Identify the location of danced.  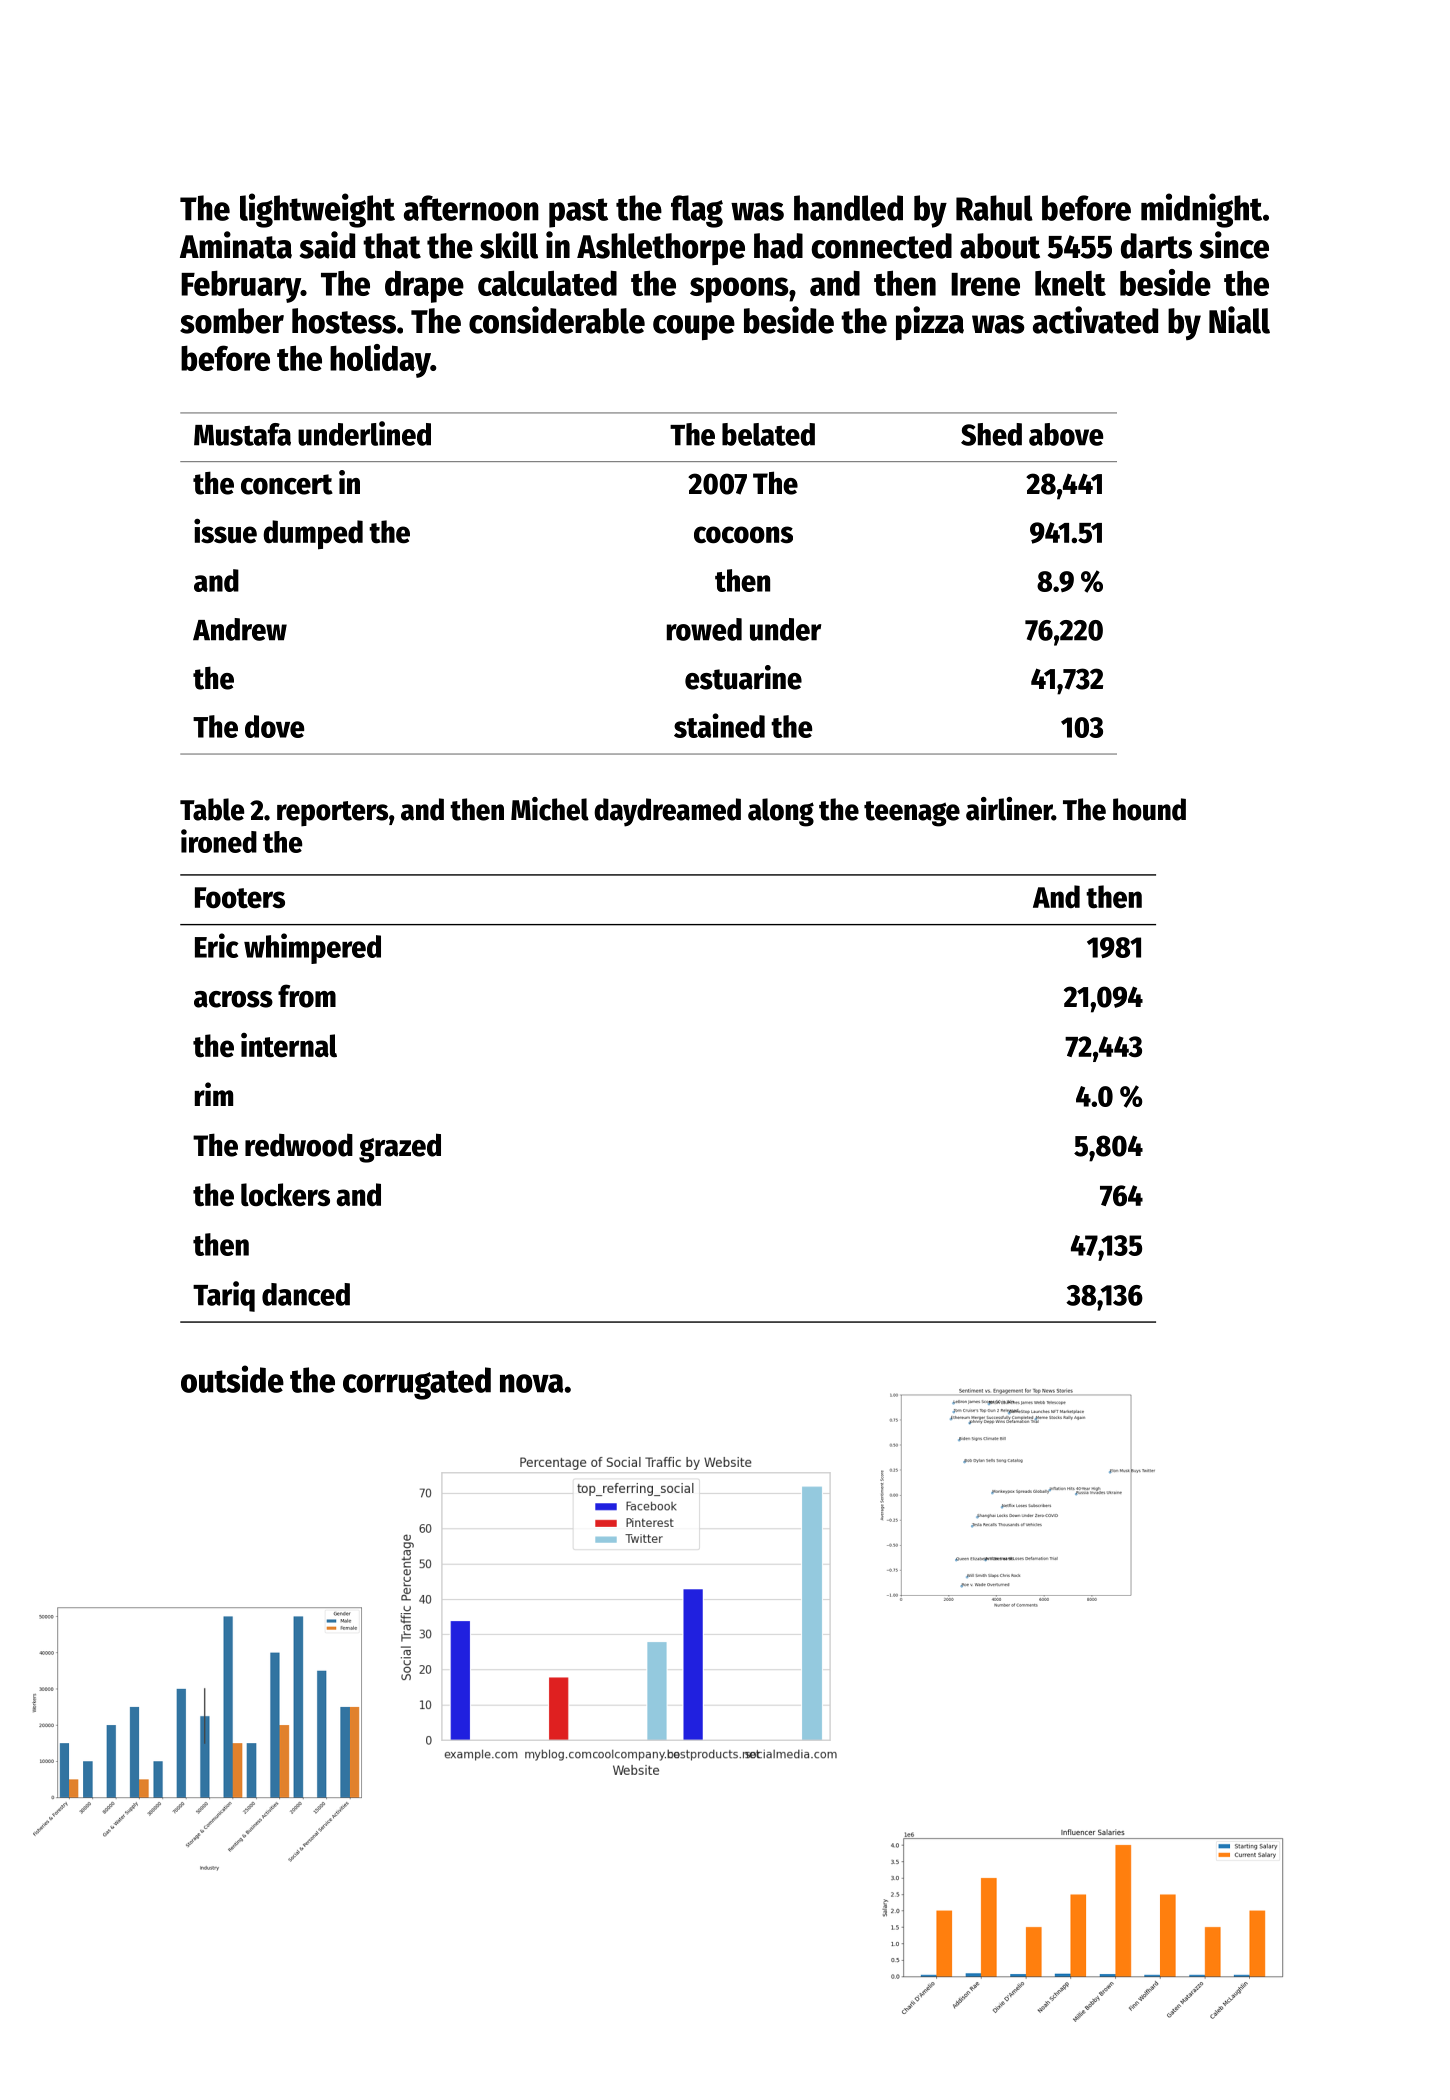
(306, 1294).
